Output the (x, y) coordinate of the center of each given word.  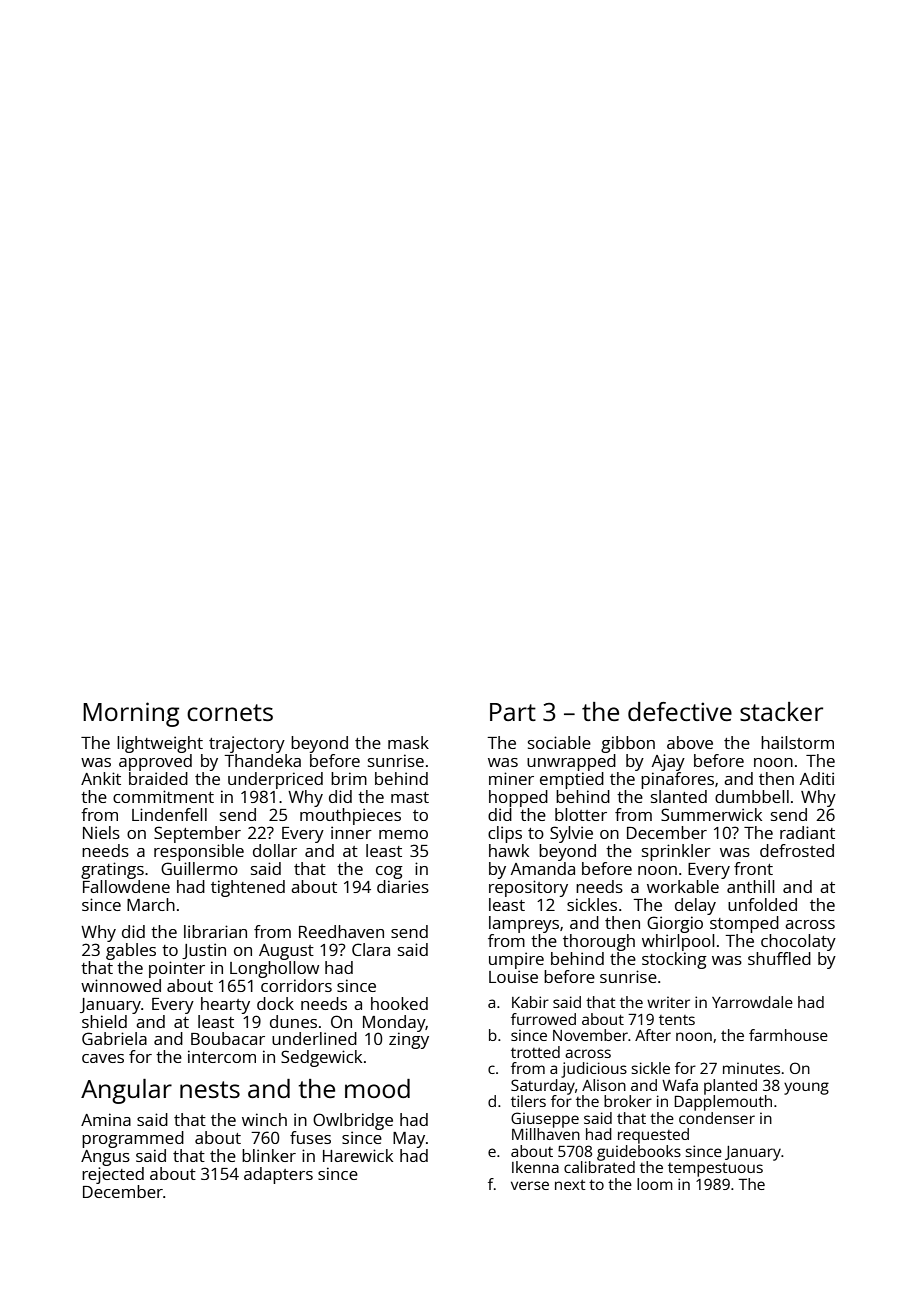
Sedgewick (321, 1058)
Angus (105, 1158)
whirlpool (678, 942)
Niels (101, 832)
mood (377, 1088)
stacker (781, 711)
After (653, 1035)
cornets (230, 712)
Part (513, 712)
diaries (403, 886)
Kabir (530, 1002)
